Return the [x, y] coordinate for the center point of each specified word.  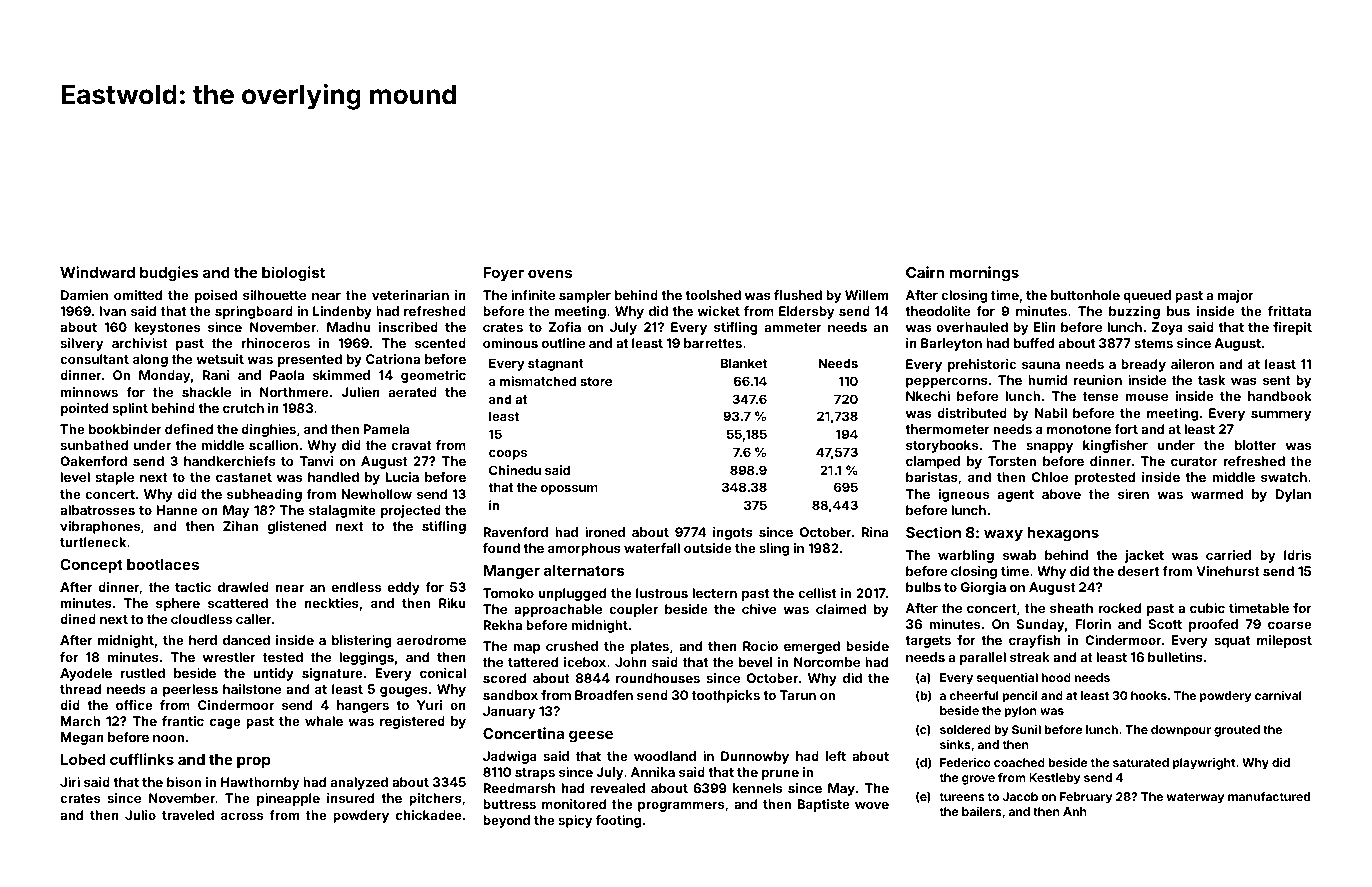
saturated [1141, 762]
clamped [933, 462]
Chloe [1050, 477]
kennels [757, 788]
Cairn [925, 272]
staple [114, 478]
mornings [984, 274]
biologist [293, 274]
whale [324, 721]
